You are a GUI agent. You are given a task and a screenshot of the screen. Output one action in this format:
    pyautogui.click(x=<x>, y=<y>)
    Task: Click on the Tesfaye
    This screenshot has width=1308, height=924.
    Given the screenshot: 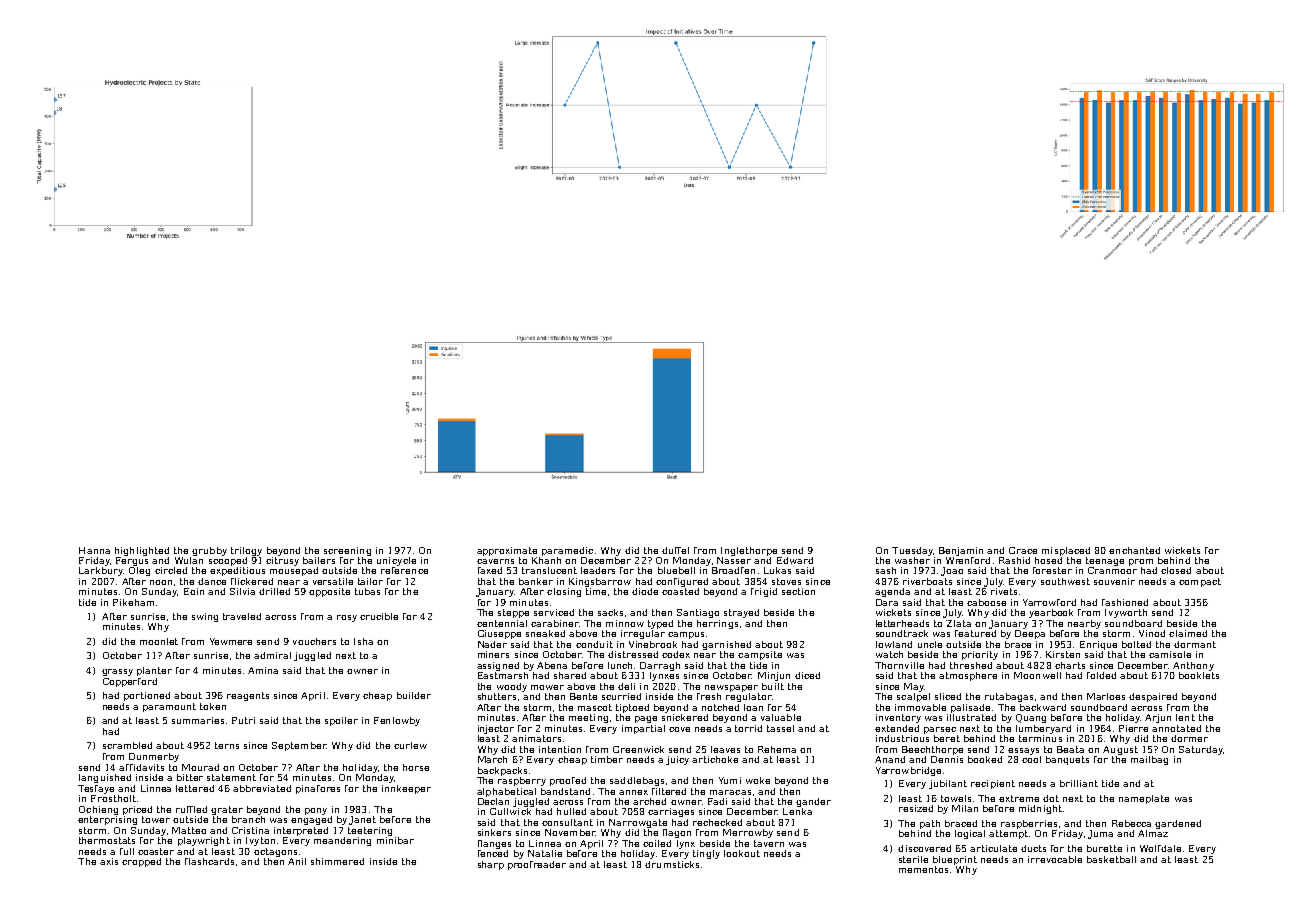 What is the action you would take?
    pyautogui.click(x=96, y=789)
